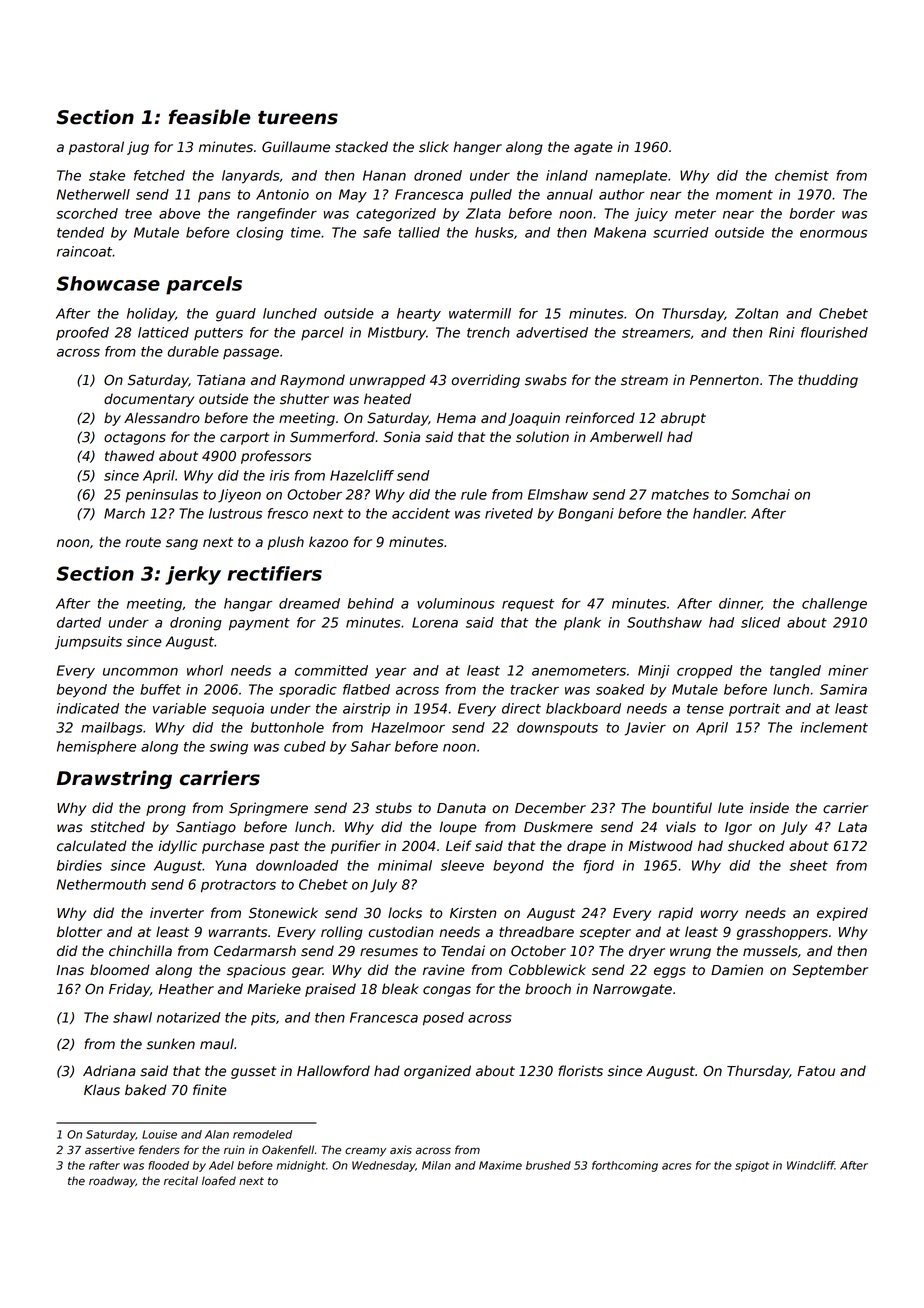 The width and height of the screenshot is (924, 1308). I want to click on sleeve, so click(462, 865).
